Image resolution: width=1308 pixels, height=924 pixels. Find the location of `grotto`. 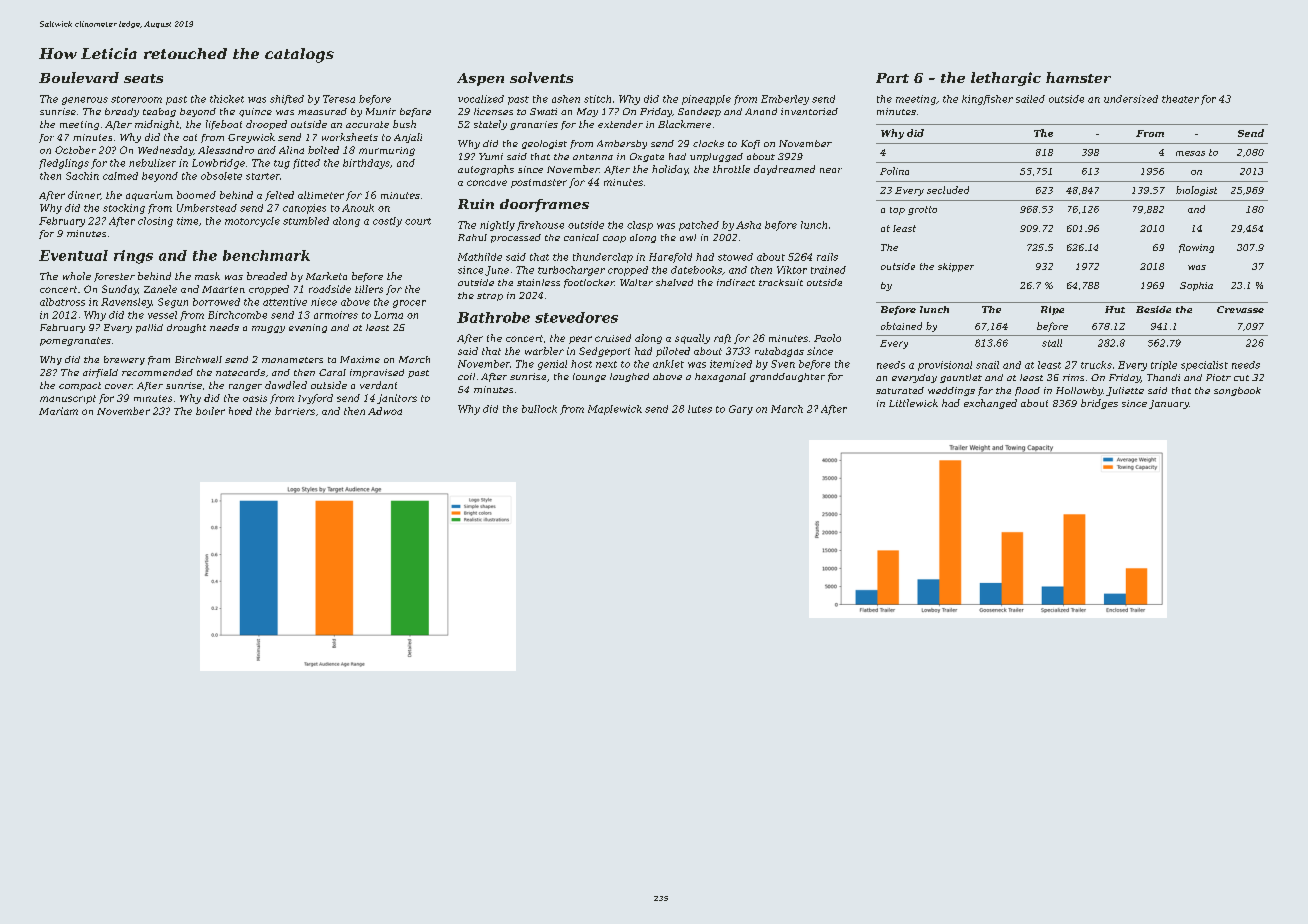

grotto is located at coordinates (922, 210).
